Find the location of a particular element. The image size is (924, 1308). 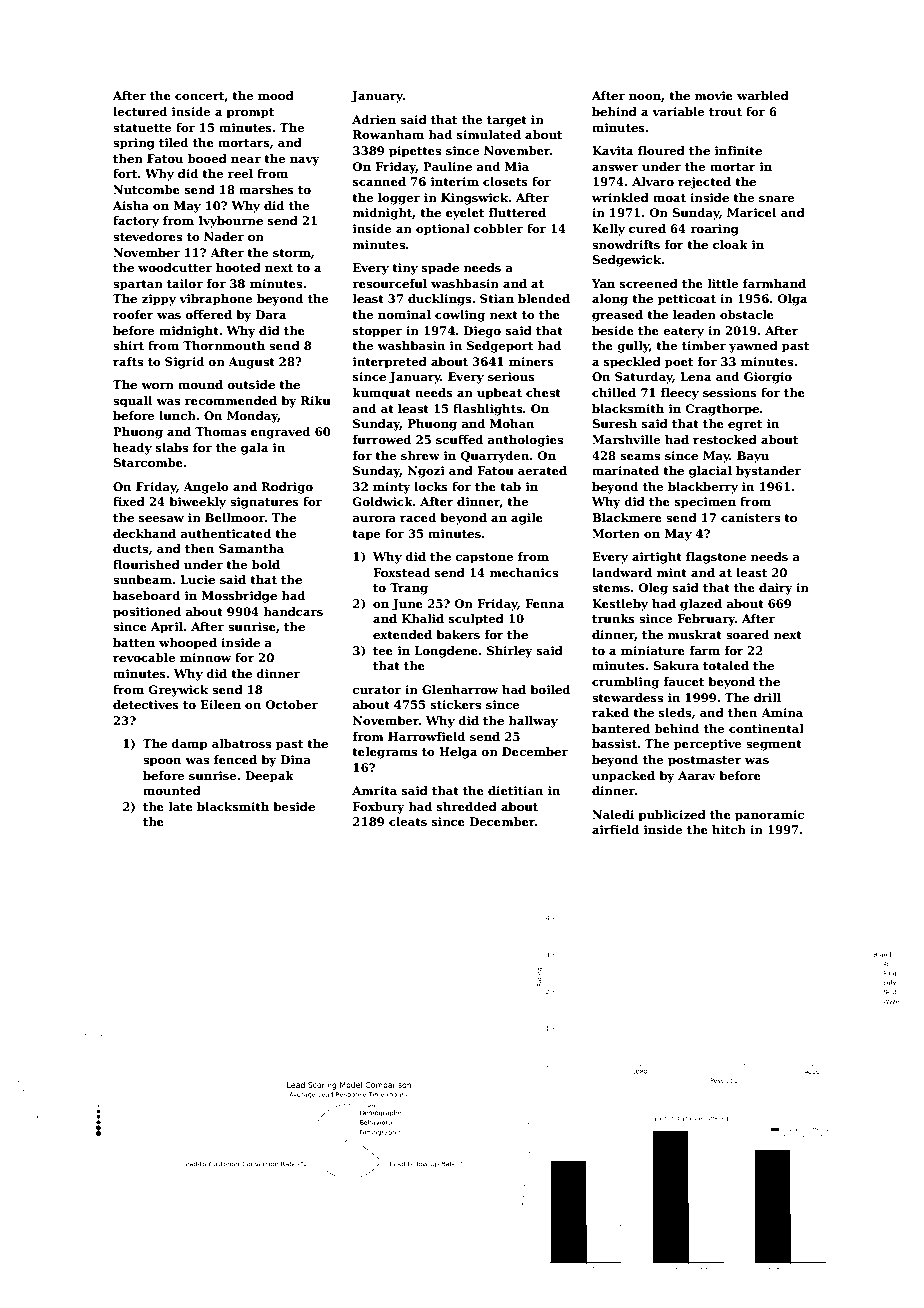

Alvaro is located at coordinates (653, 181).
